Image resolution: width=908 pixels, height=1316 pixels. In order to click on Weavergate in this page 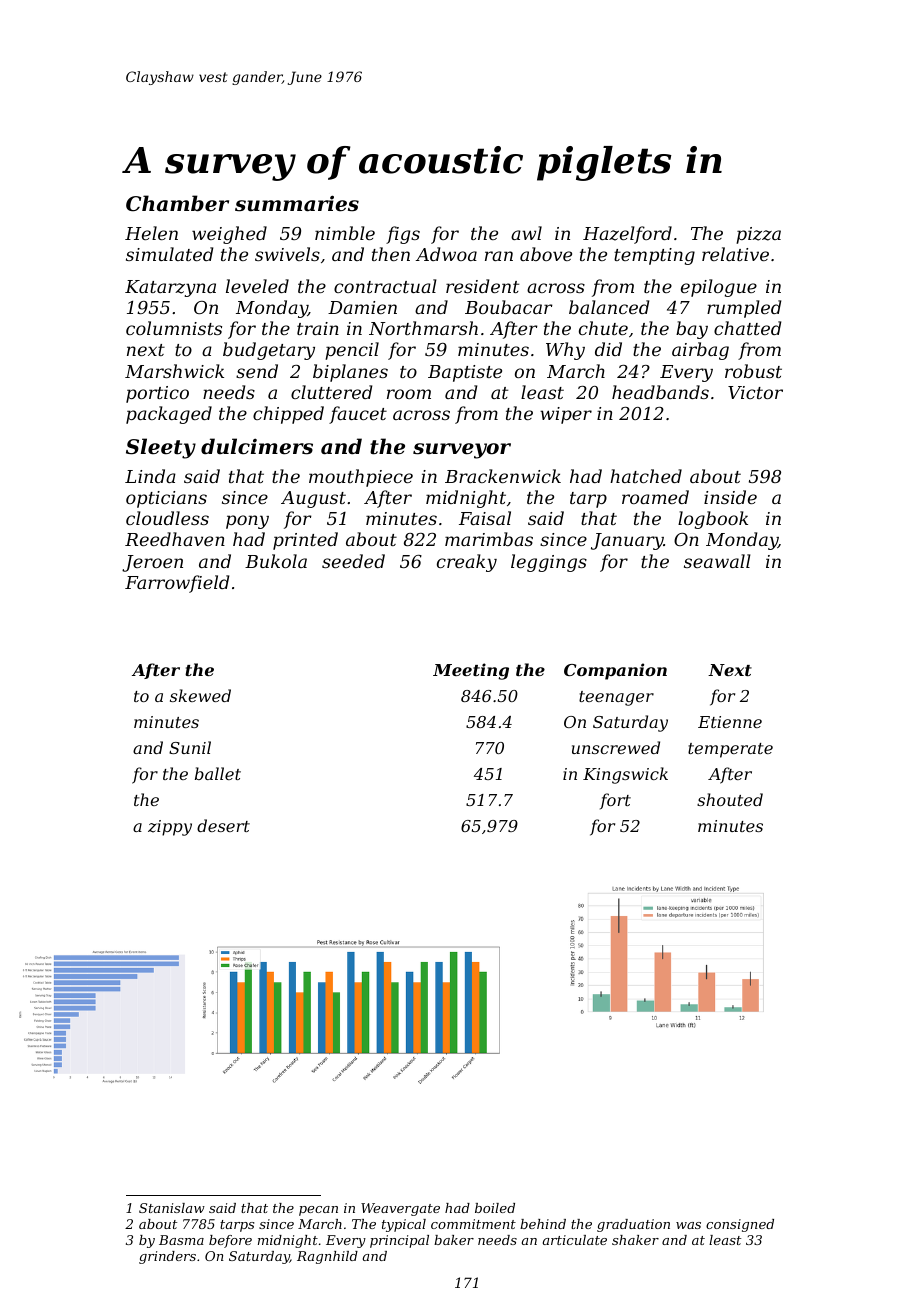, I will do `click(400, 1209)`.
